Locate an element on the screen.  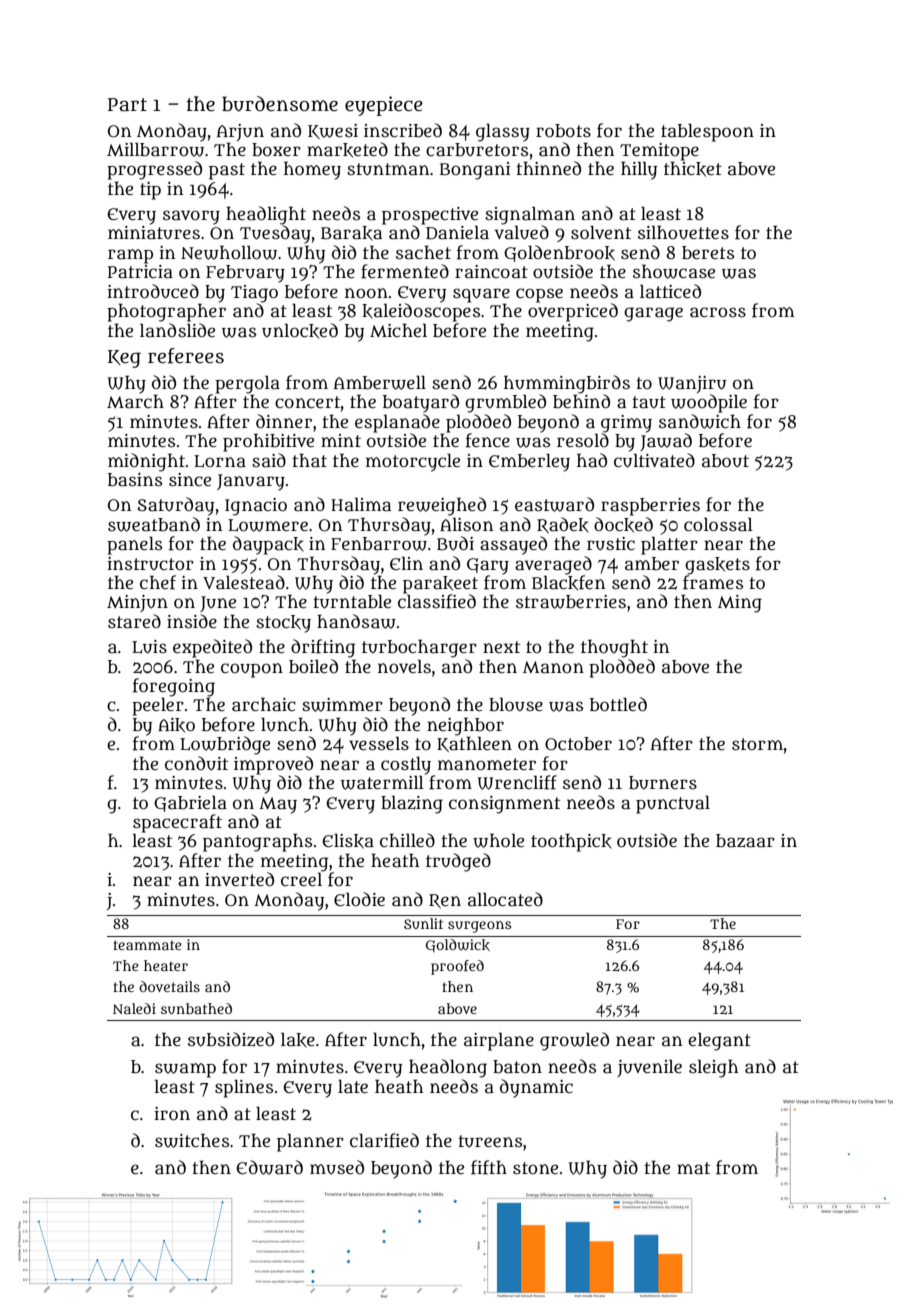
referees is located at coordinates (186, 356).
